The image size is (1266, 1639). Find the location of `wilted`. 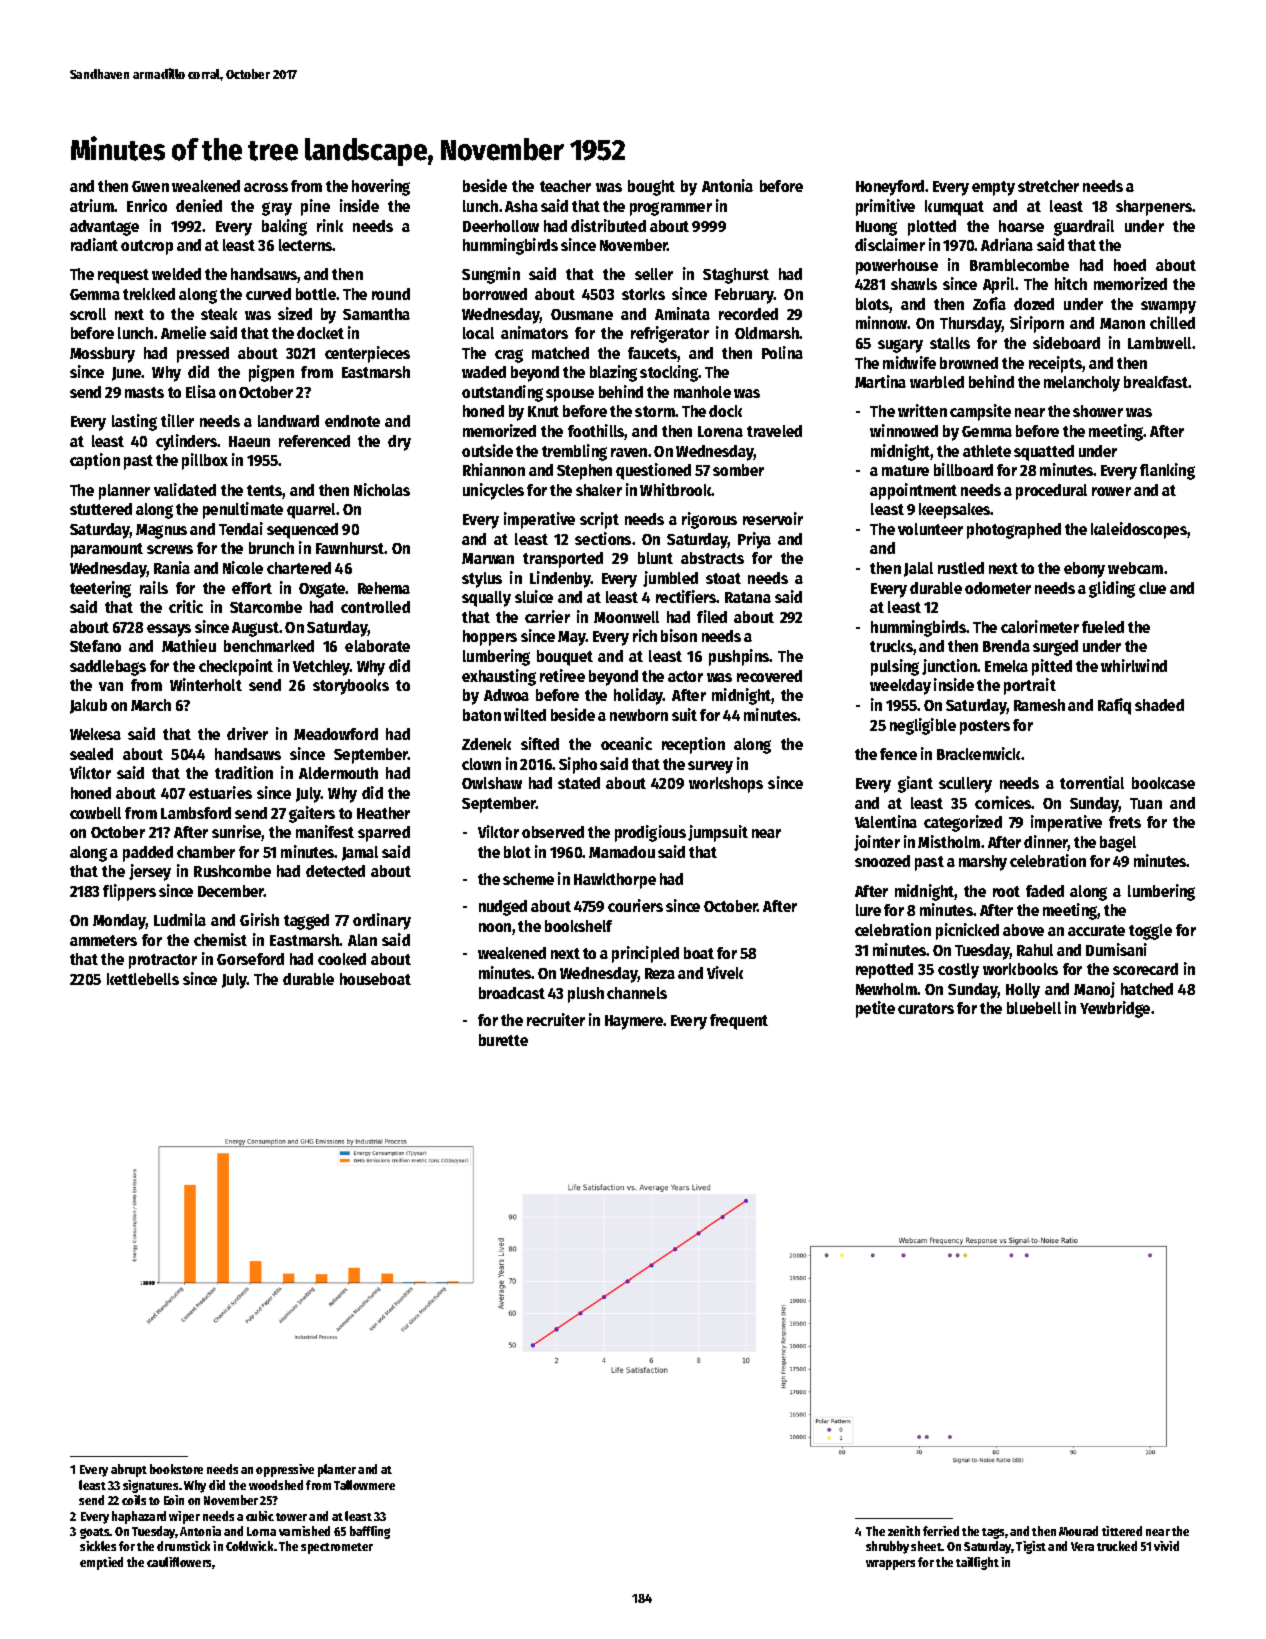

wilted is located at coordinates (525, 714).
